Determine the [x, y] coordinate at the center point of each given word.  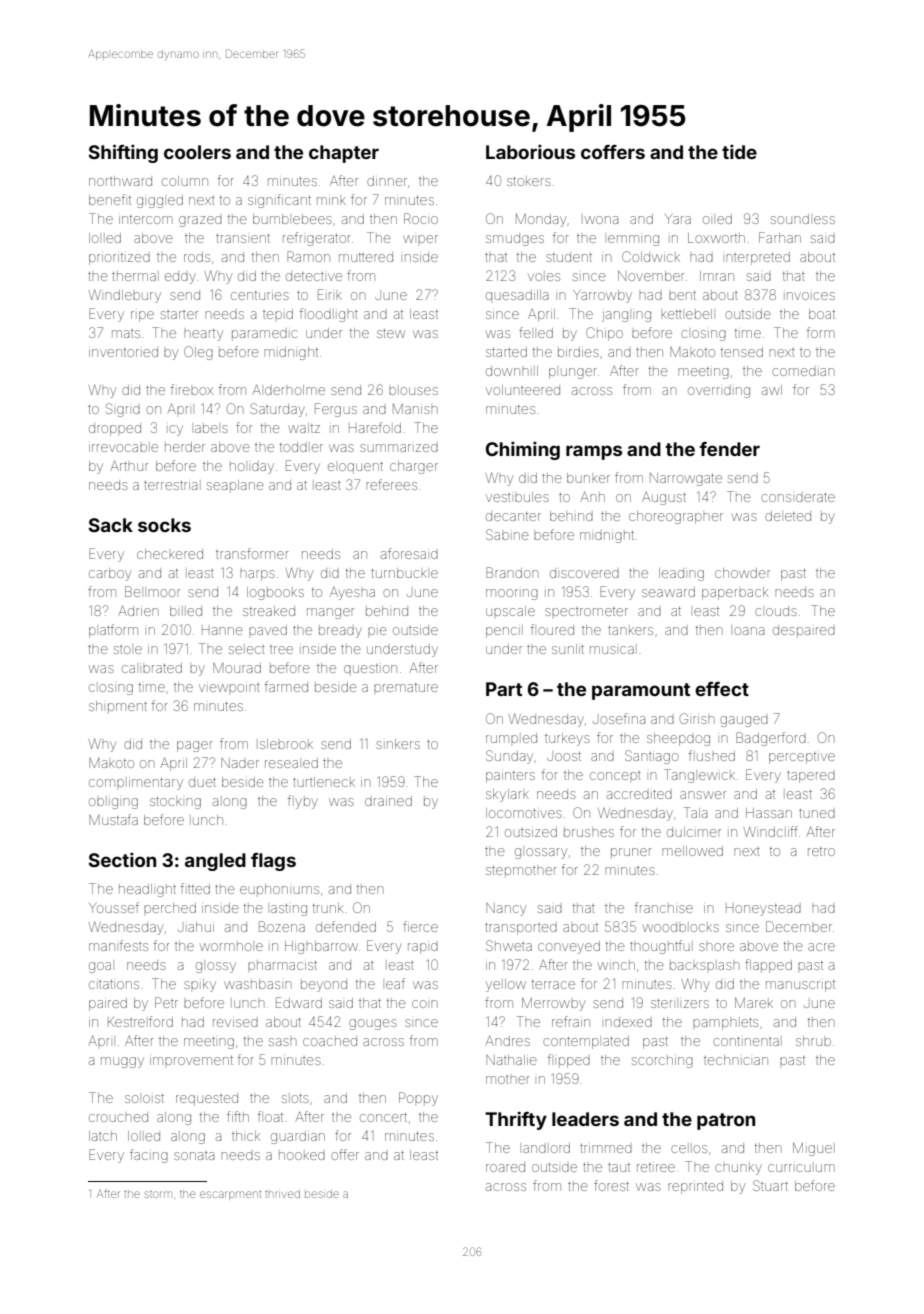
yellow [506, 985]
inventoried [123, 352]
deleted [788, 516]
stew [391, 333]
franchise [664, 907]
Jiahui [196, 927]
